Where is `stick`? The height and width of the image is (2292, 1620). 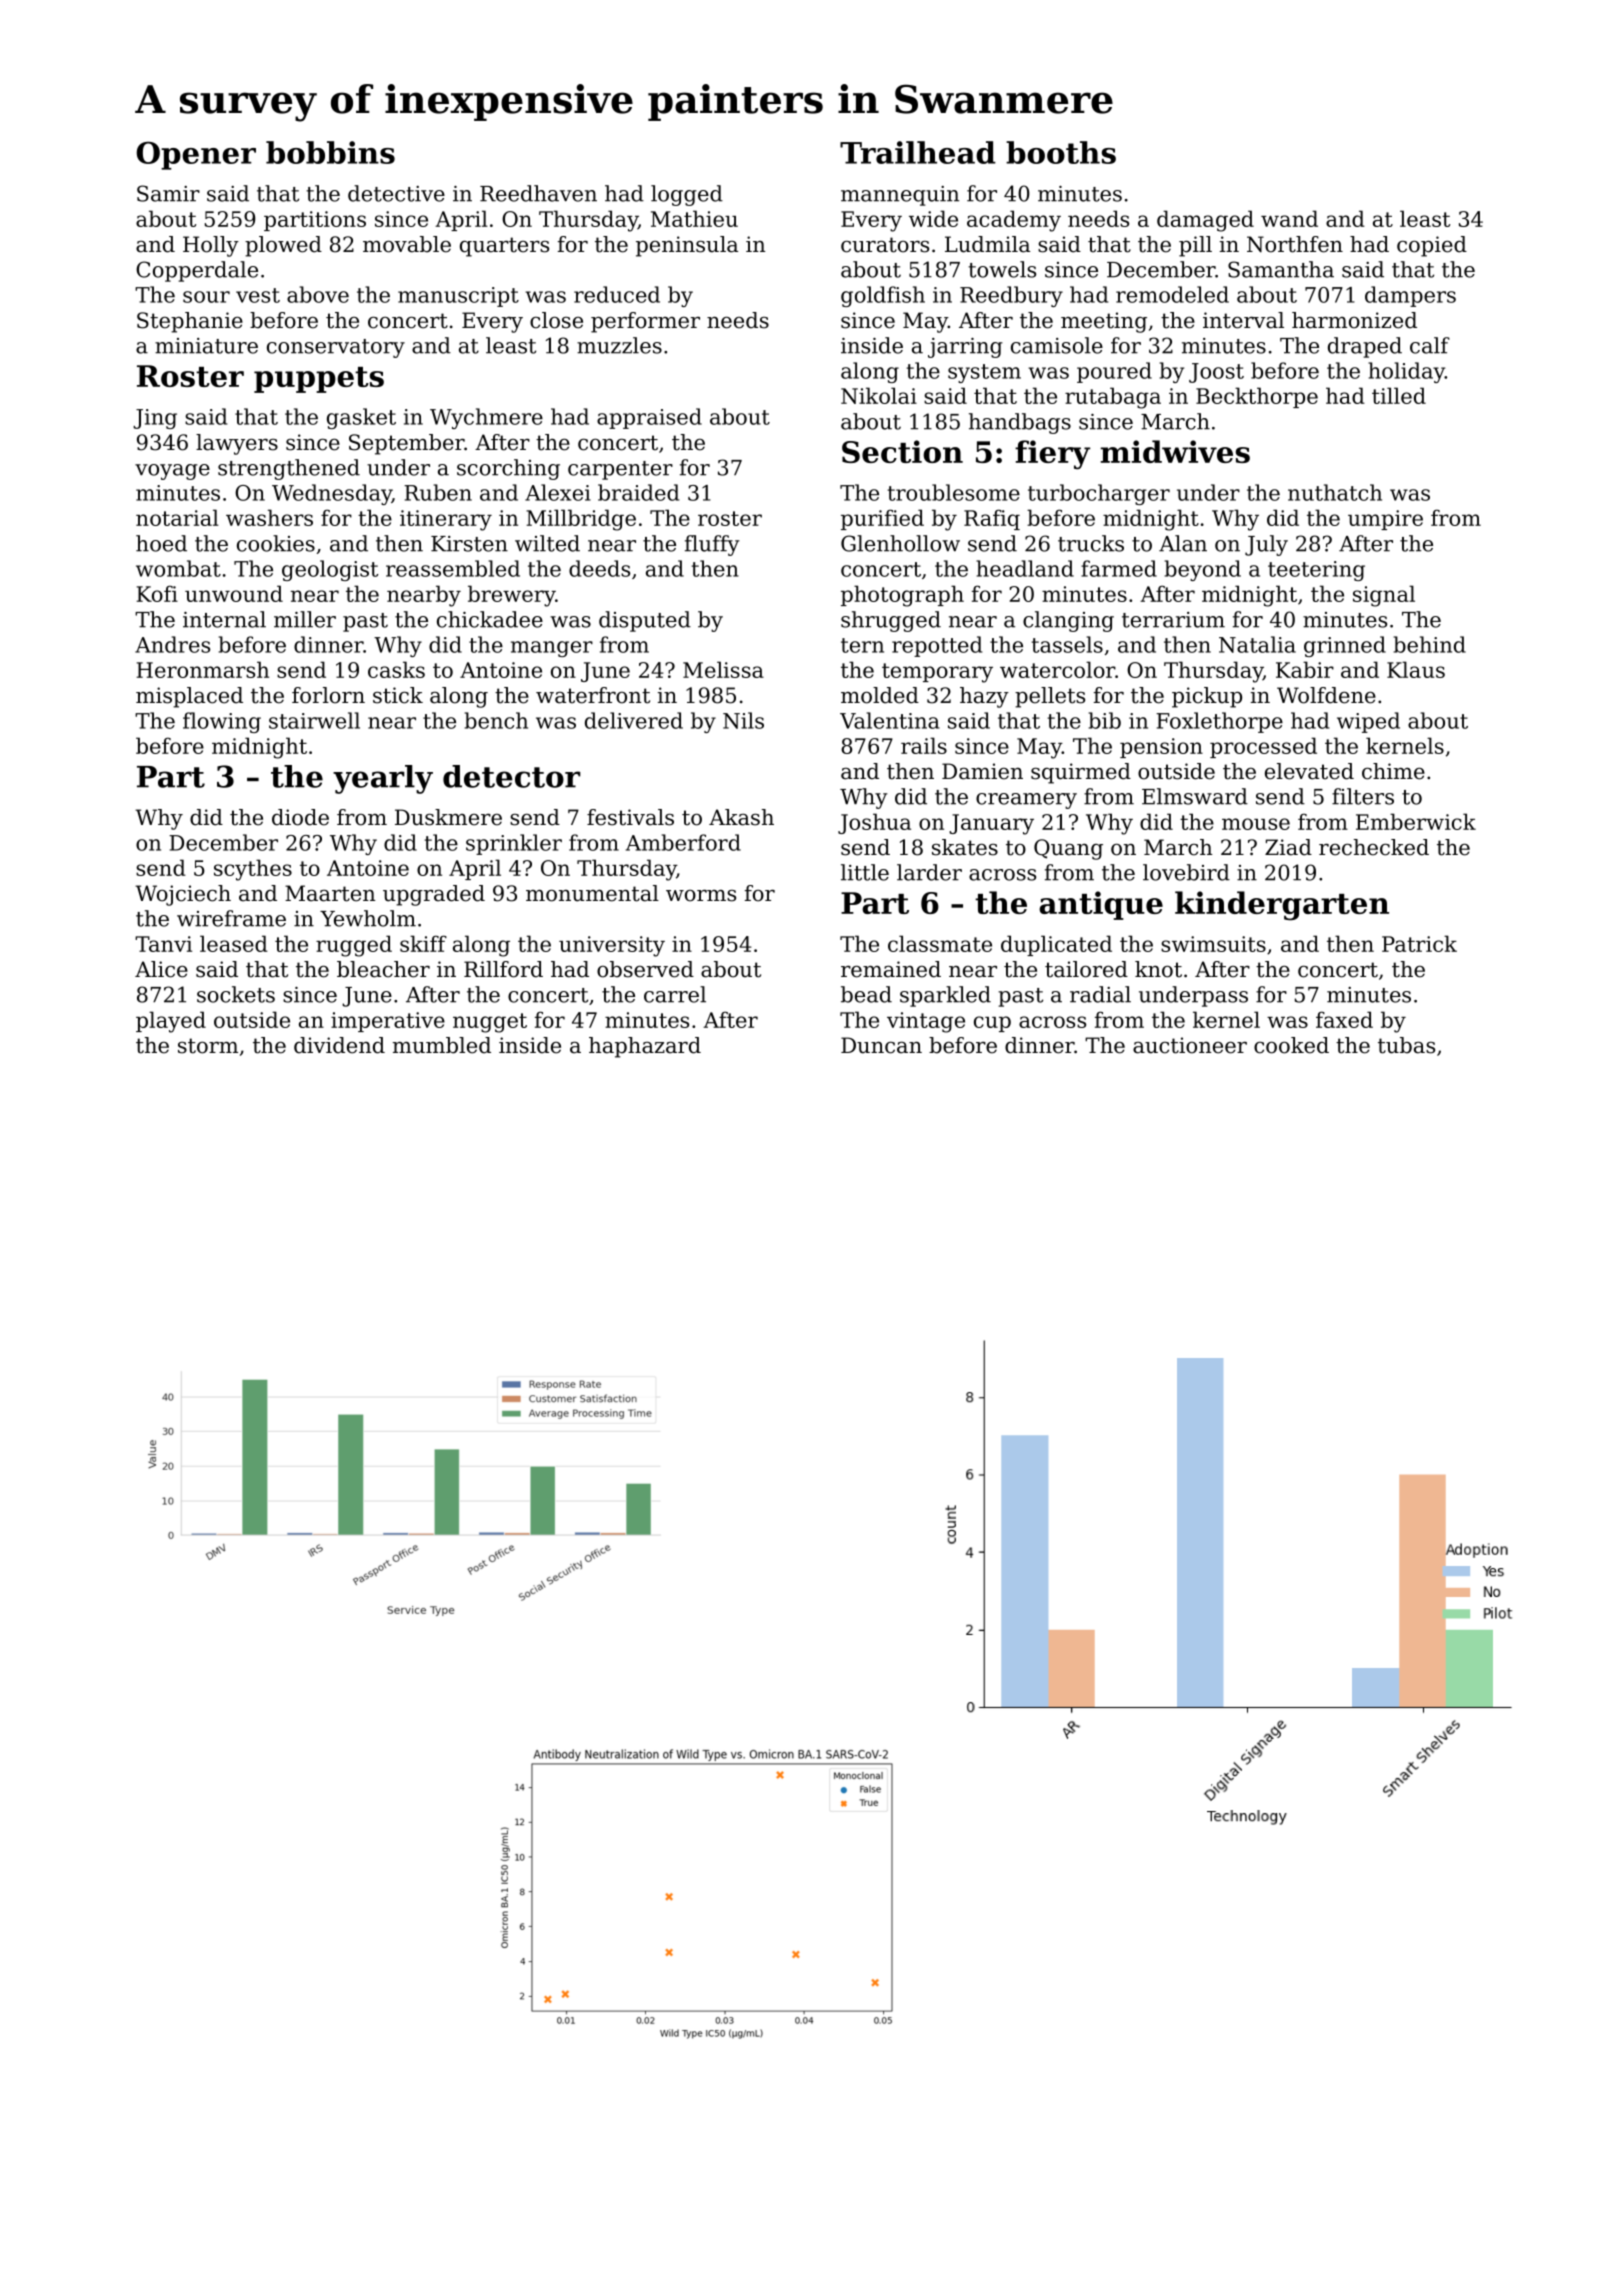
stick is located at coordinates (398, 695).
